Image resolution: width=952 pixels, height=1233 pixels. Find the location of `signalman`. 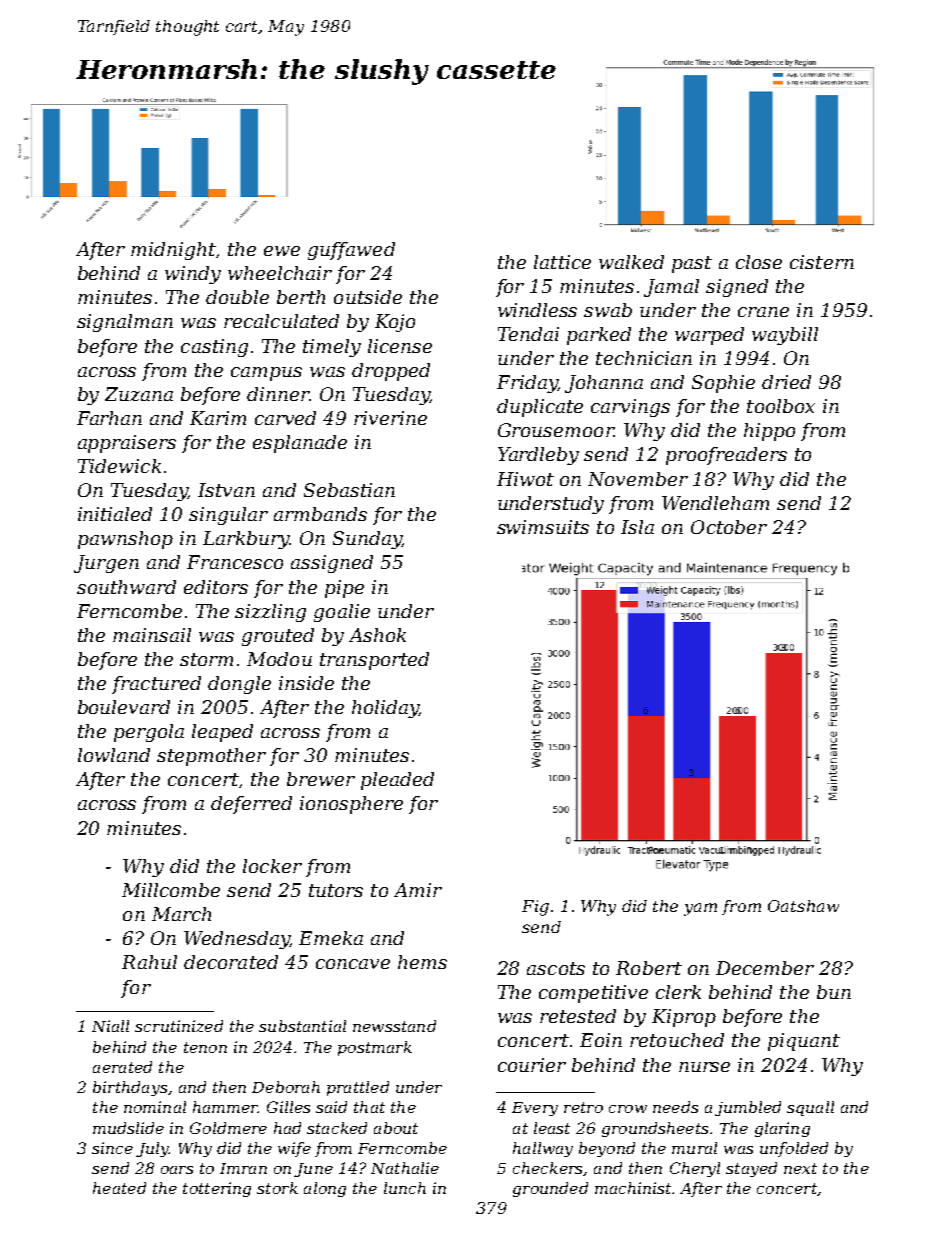

signalman is located at coordinates (125, 323).
